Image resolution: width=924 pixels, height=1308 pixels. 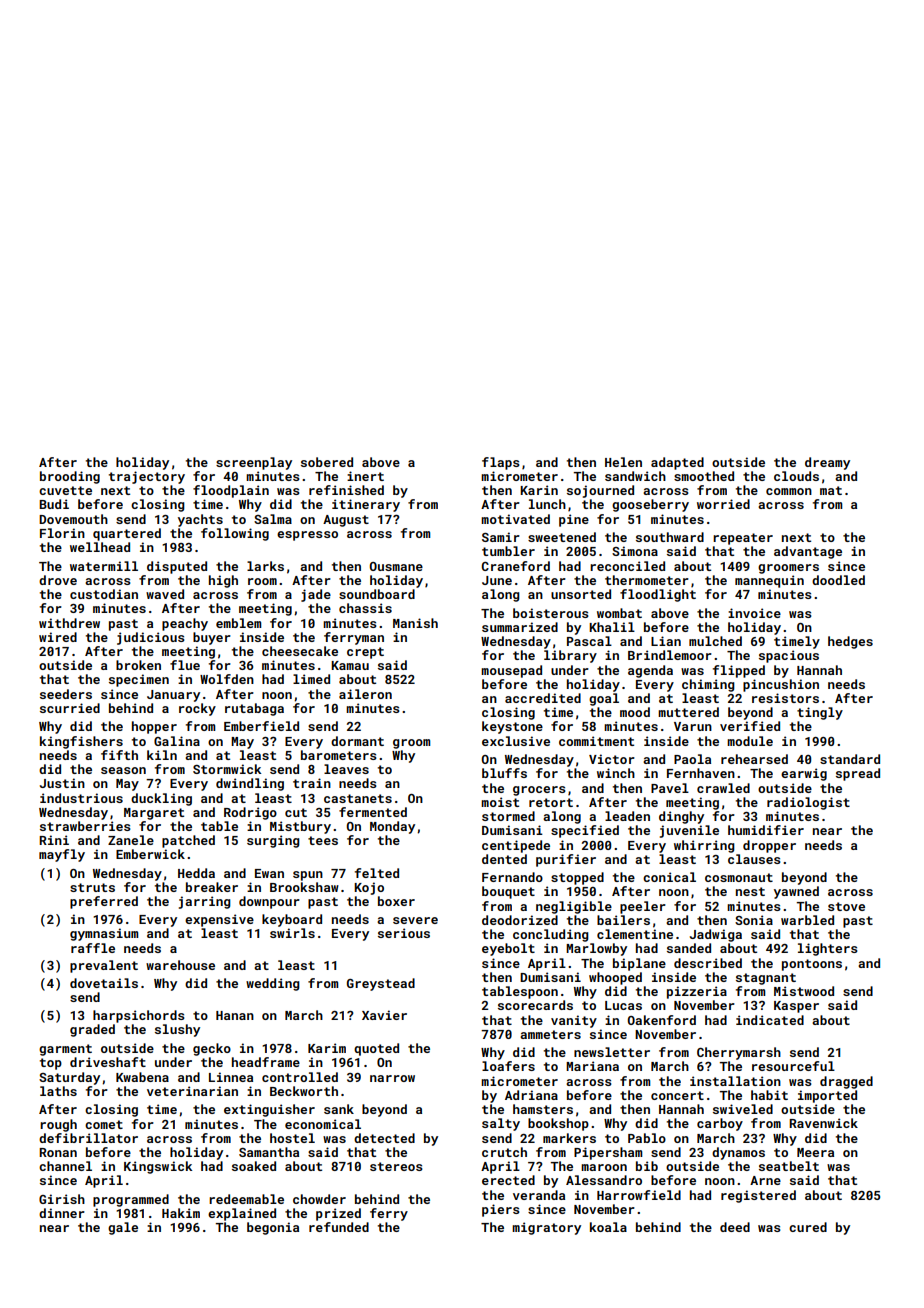 I want to click on deed, so click(x=735, y=1227).
